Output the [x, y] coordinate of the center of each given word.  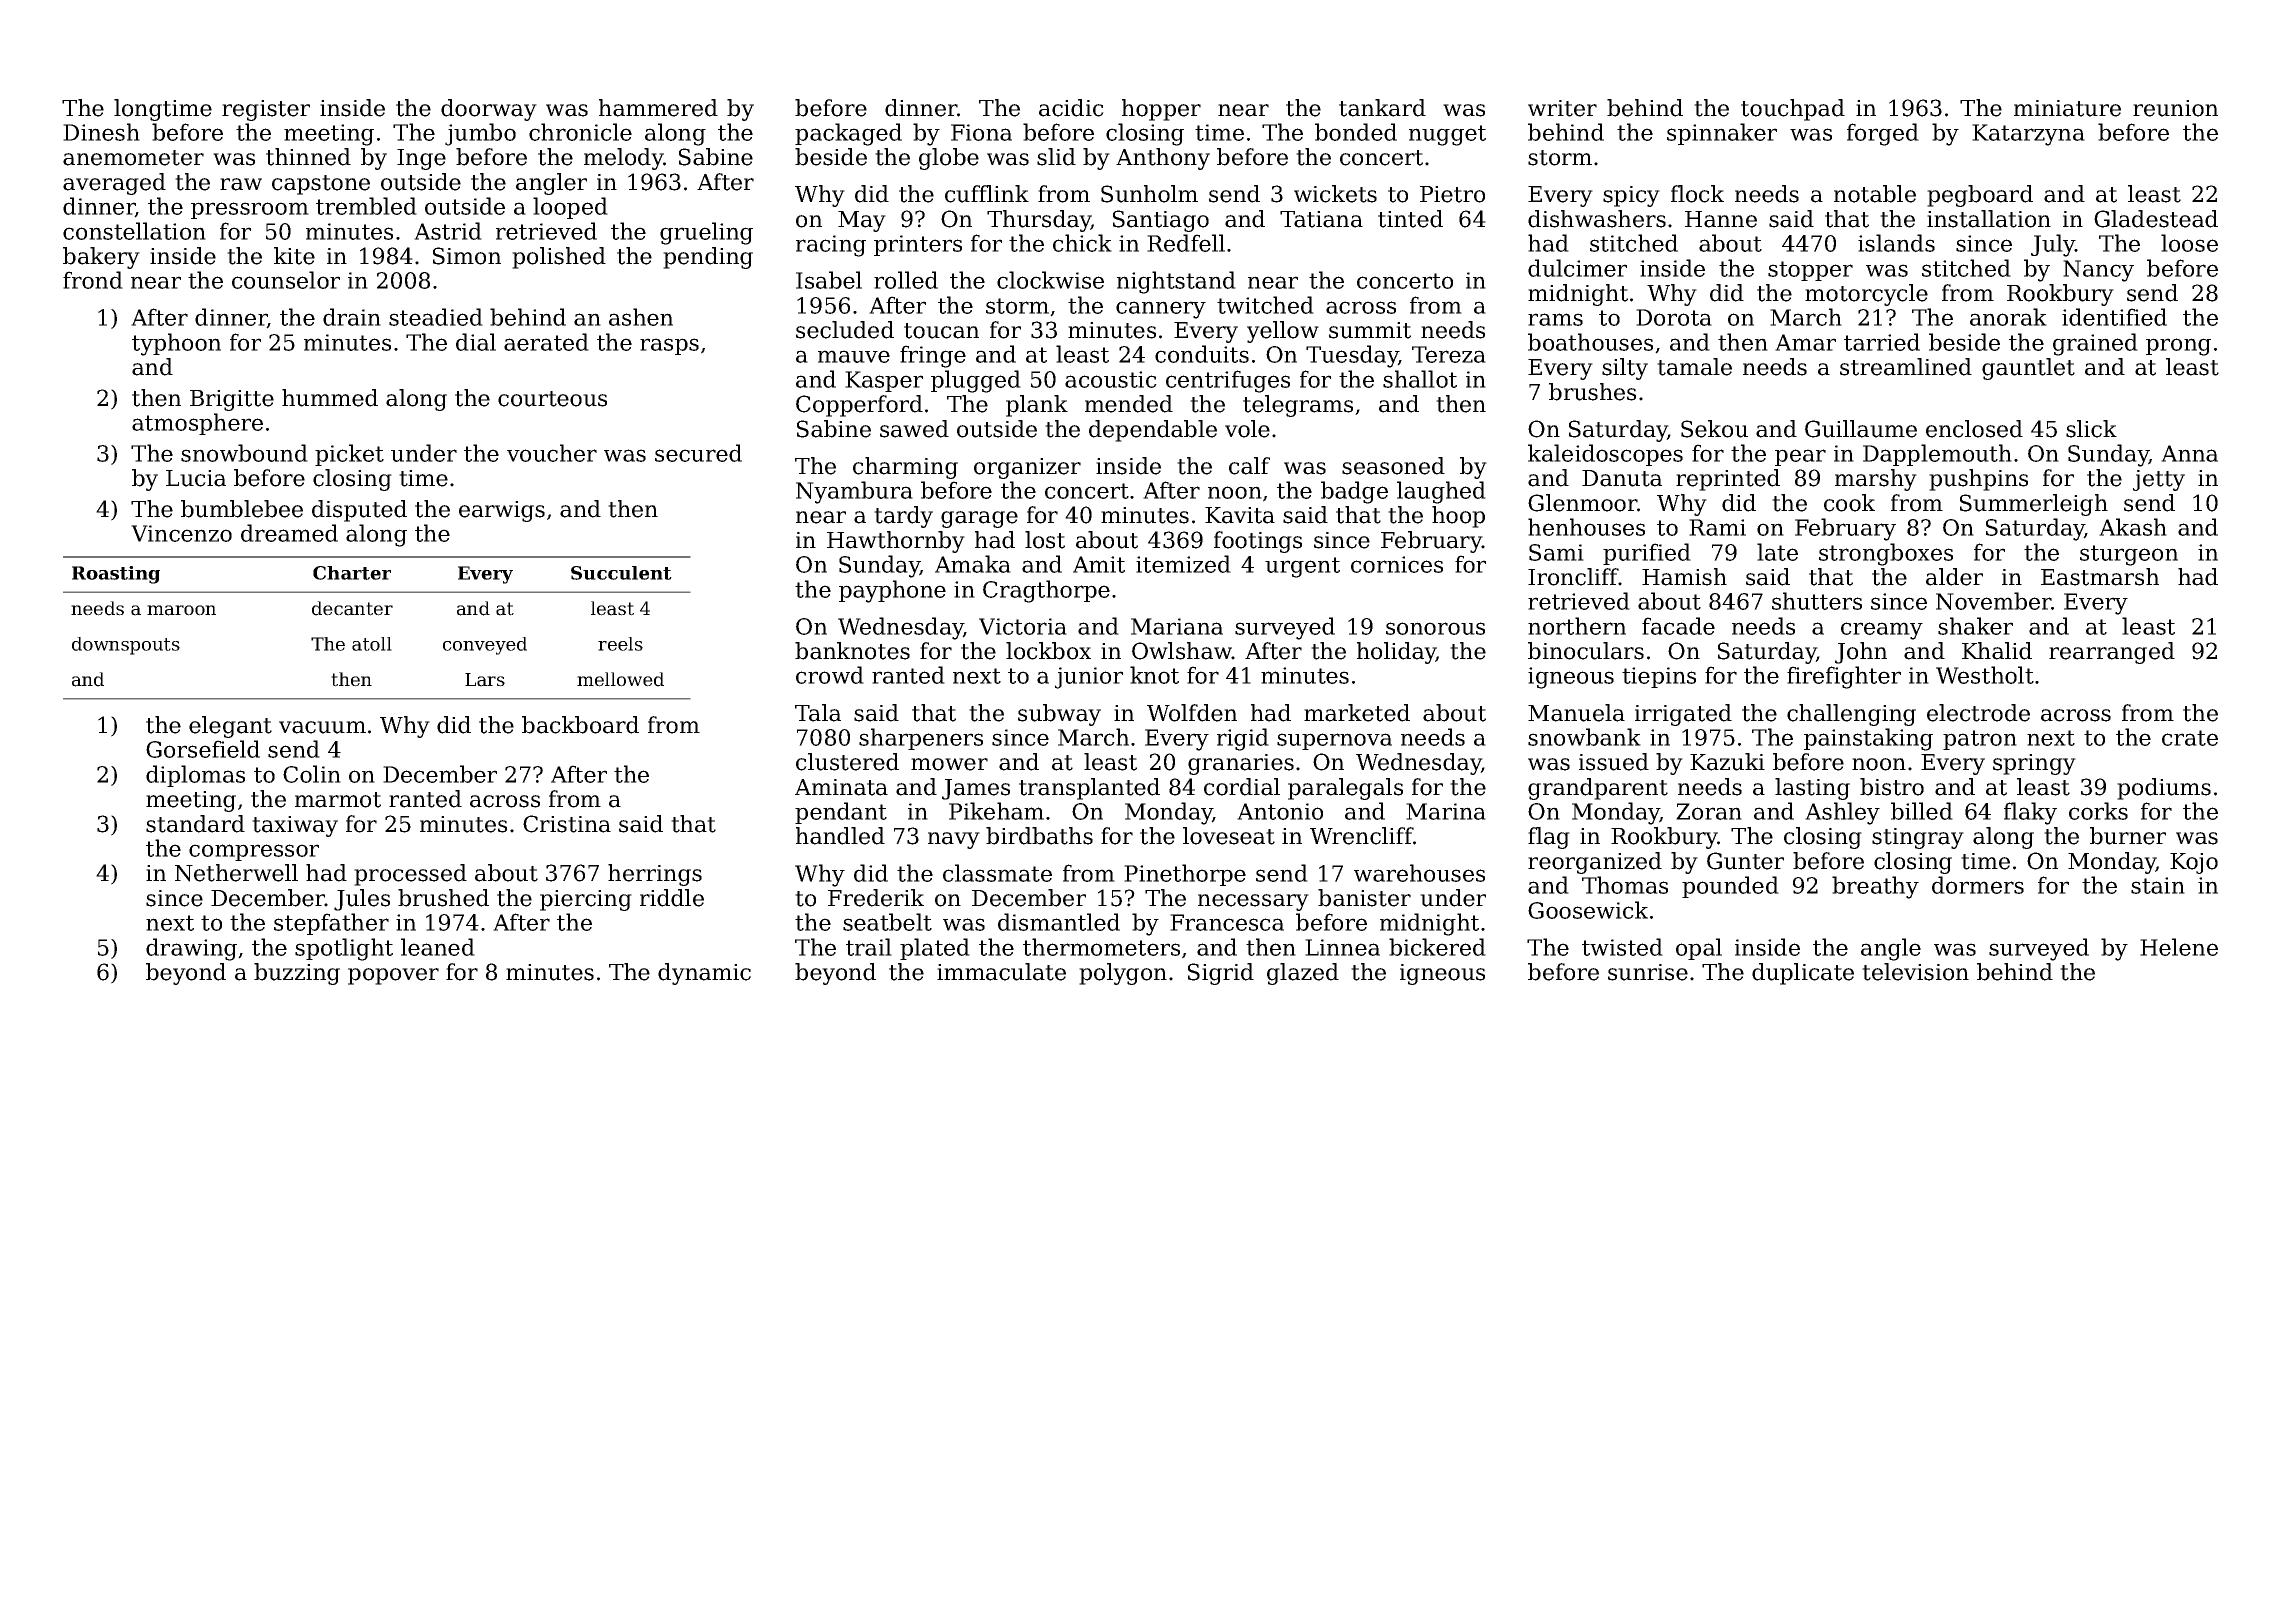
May [862, 221]
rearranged [2112, 653]
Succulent [621, 573]
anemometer [133, 158]
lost [1045, 540]
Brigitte [232, 400]
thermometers [1101, 947]
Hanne [1721, 219]
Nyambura [854, 492]
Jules [362, 900]
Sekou [1714, 429]
